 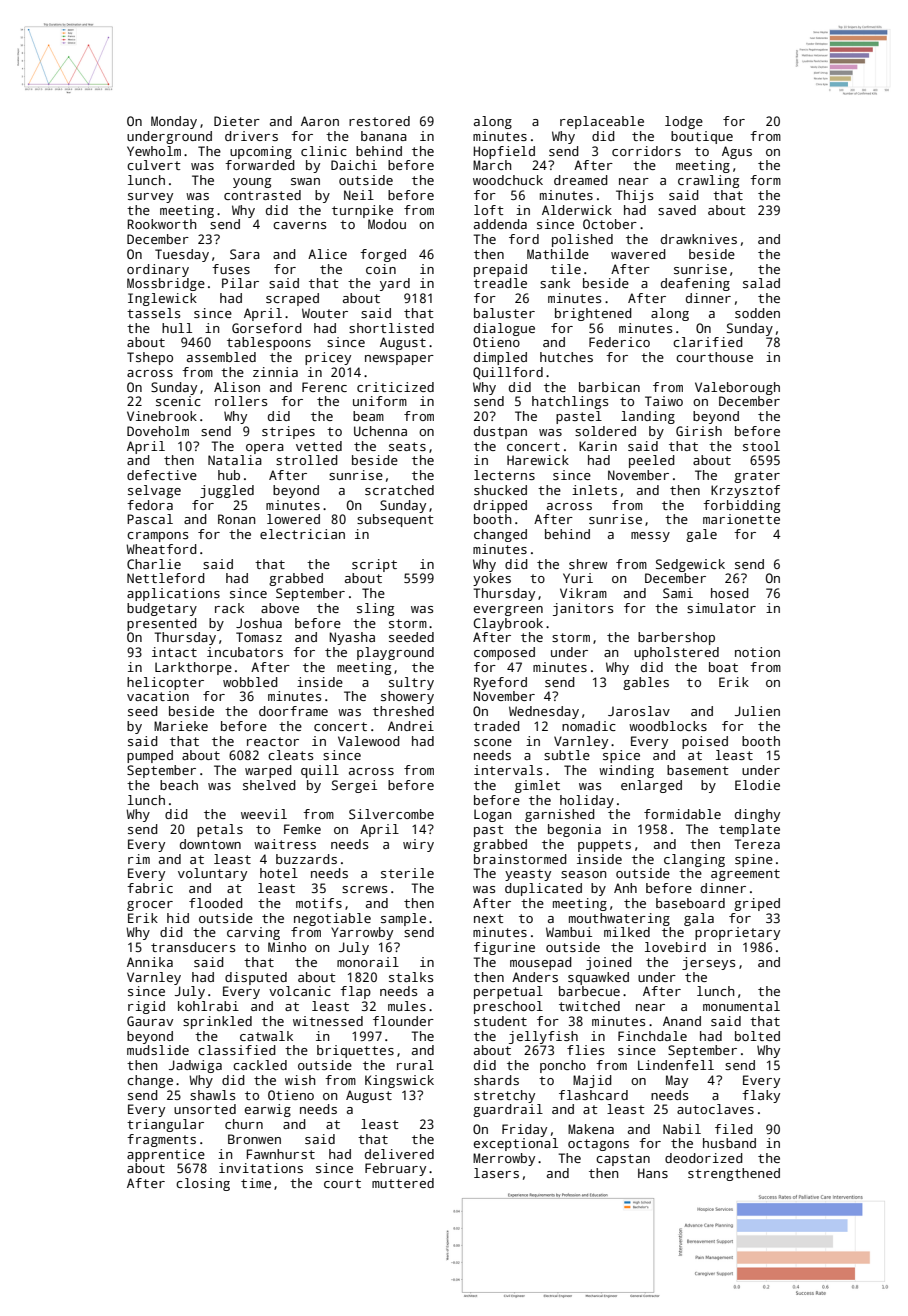 What do you see at coordinates (355, 992) in the screenshot?
I see `flap` at bounding box center [355, 992].
